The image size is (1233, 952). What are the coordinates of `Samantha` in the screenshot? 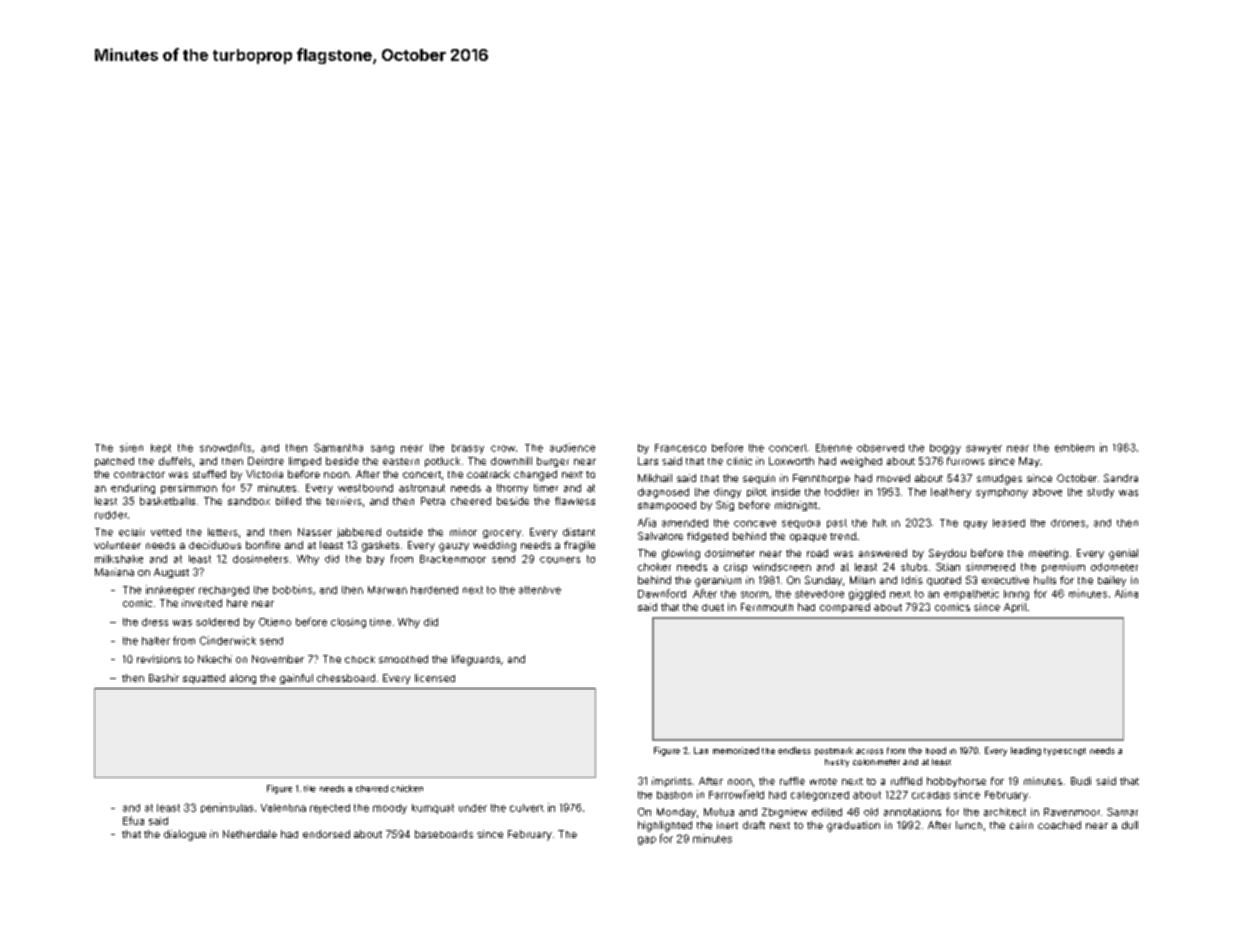 It's located at (338, 447).
